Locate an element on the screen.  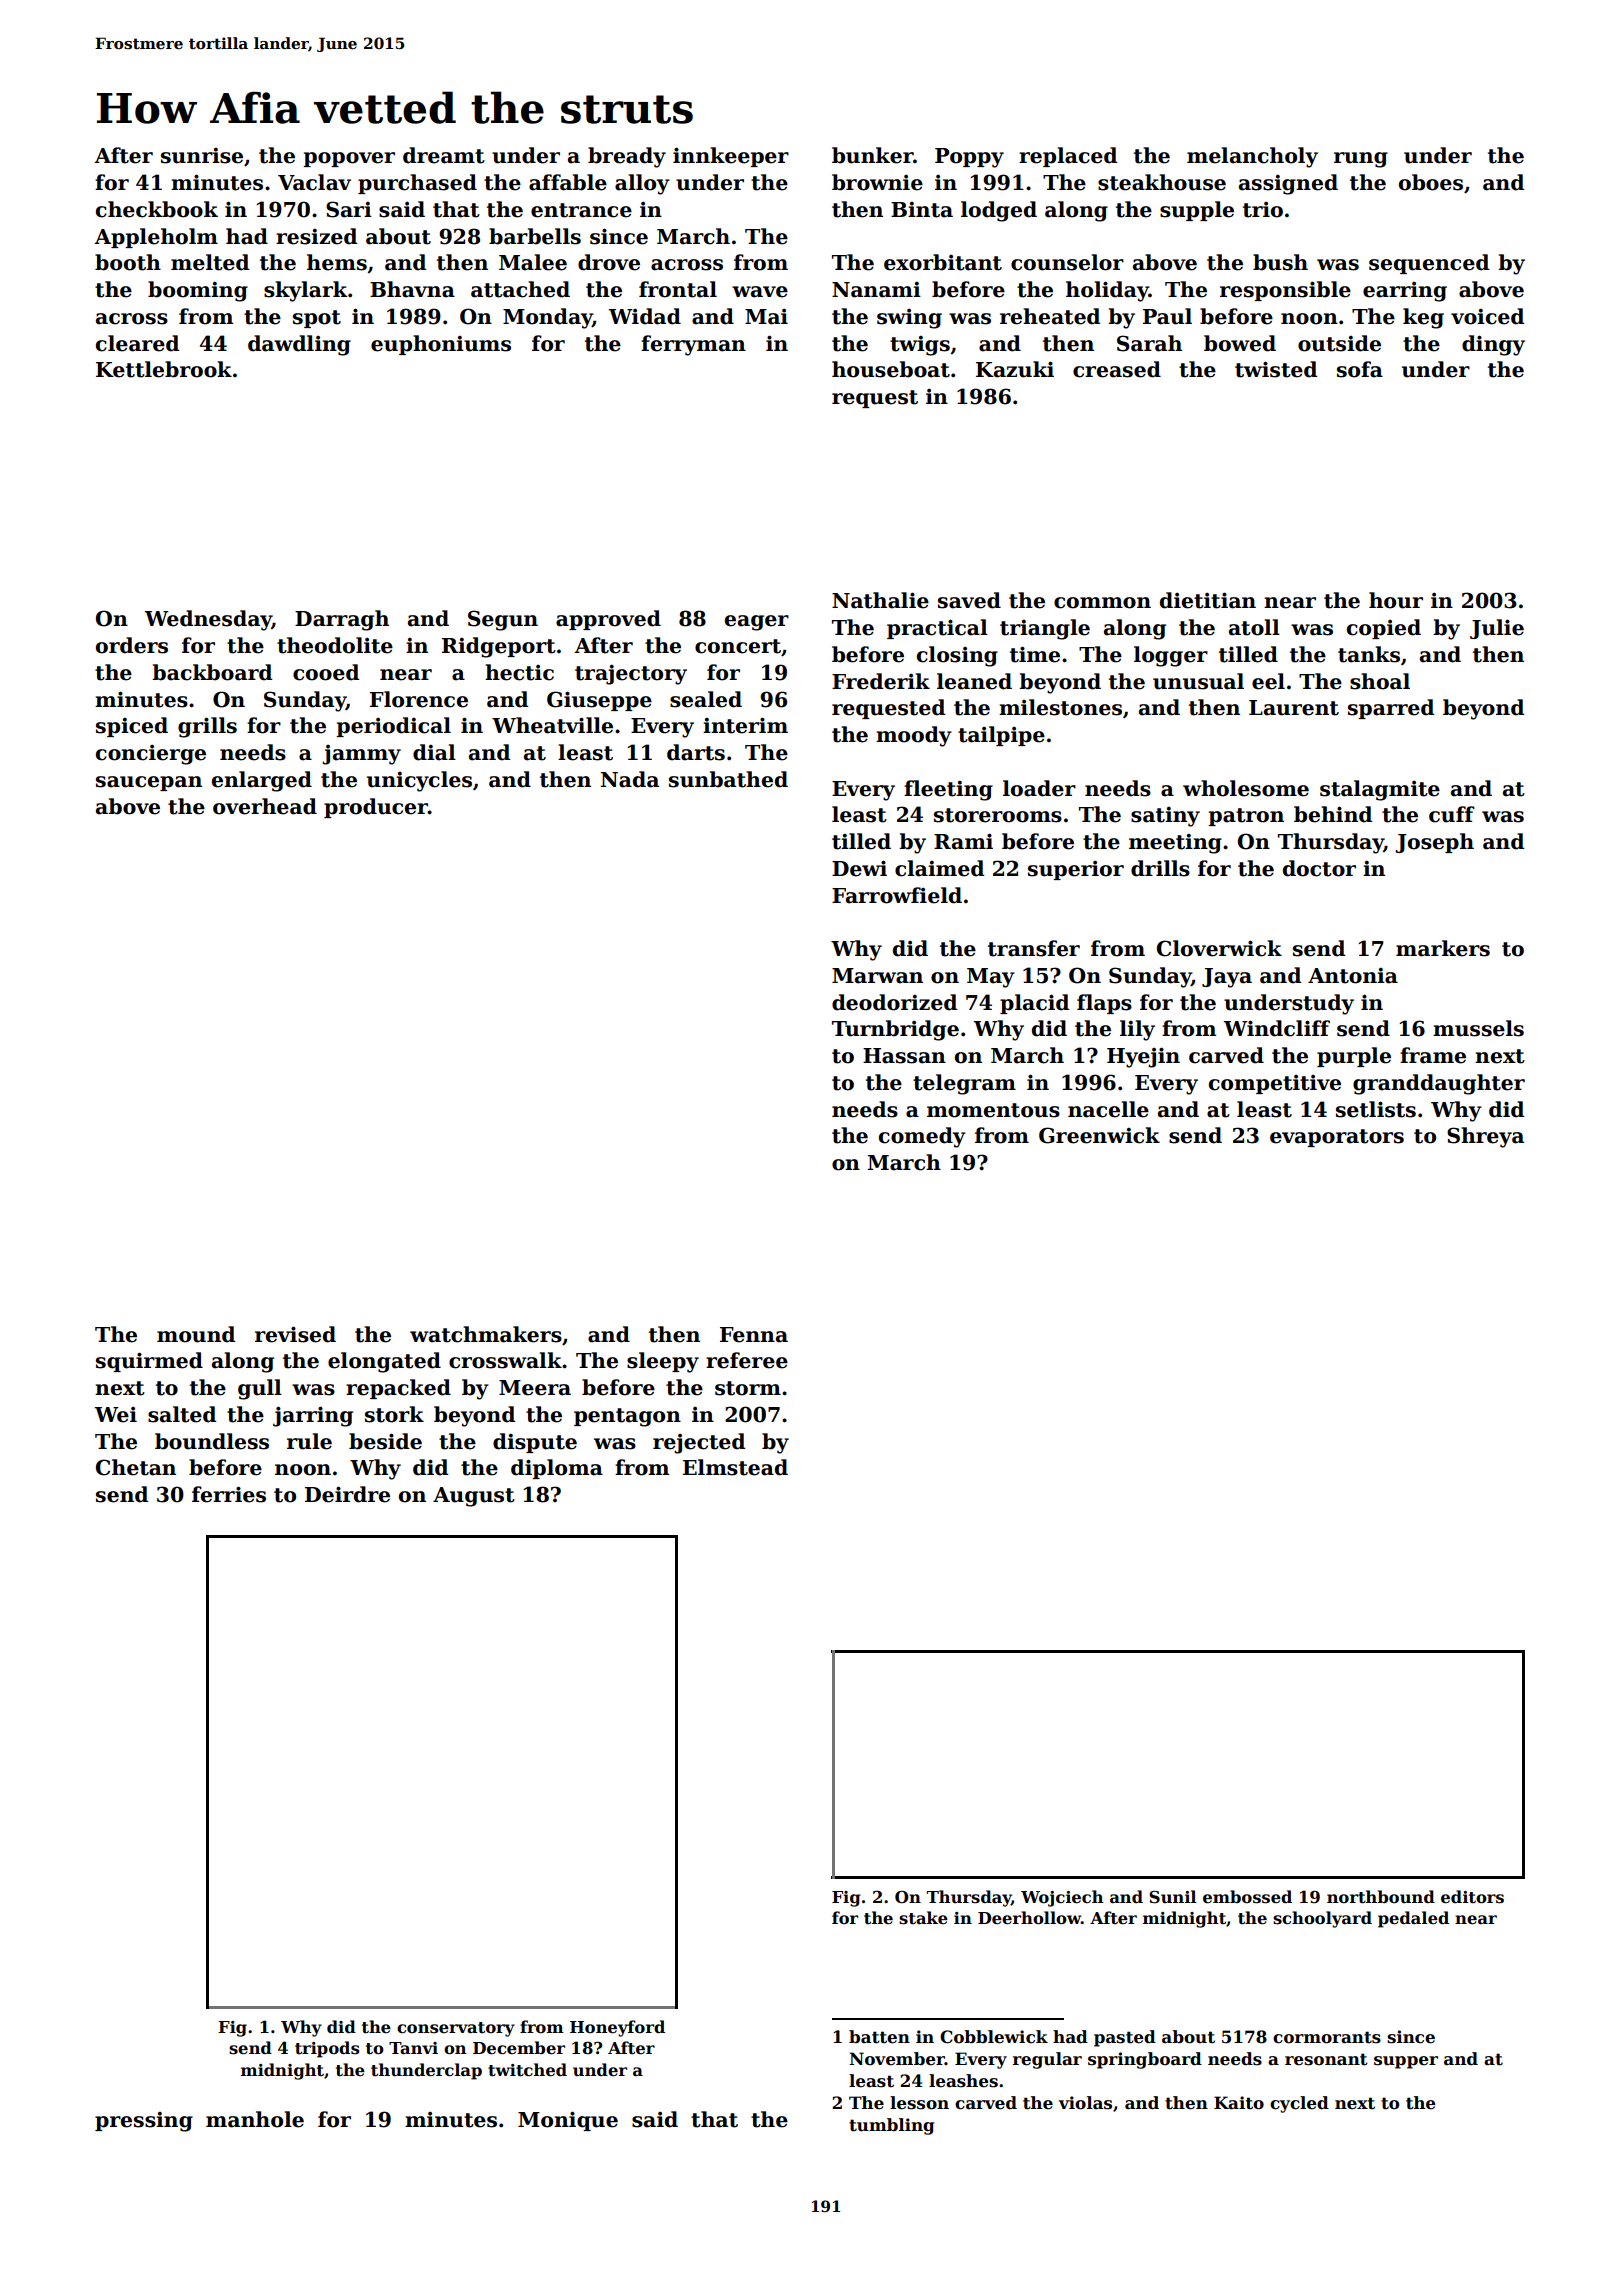
violas is located at coordinates (1085, 2103).
